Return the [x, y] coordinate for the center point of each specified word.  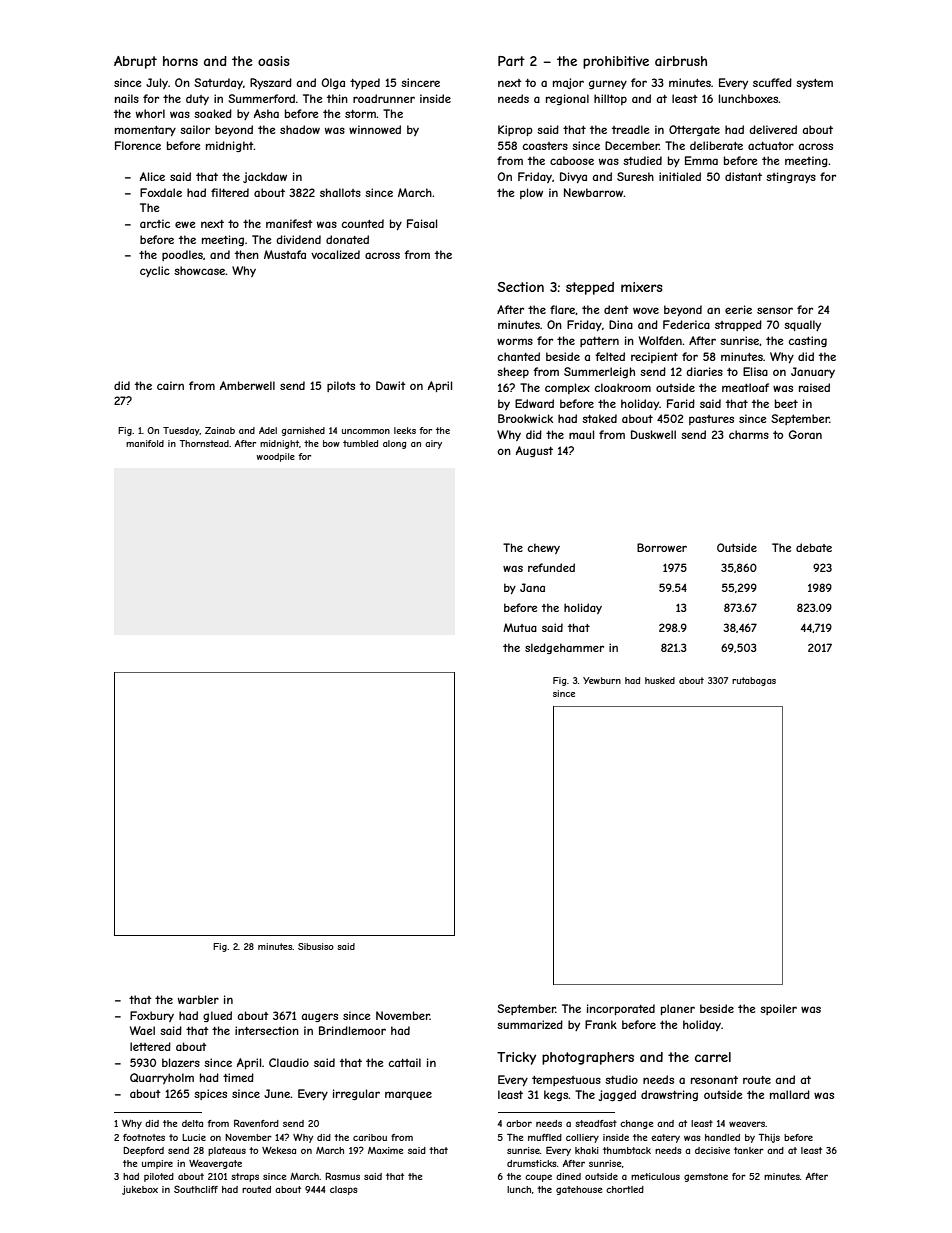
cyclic [155, 271]
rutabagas [754, 681]
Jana [532, 587]
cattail [404, 1062]
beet [786, 403]
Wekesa [279, 1150]
